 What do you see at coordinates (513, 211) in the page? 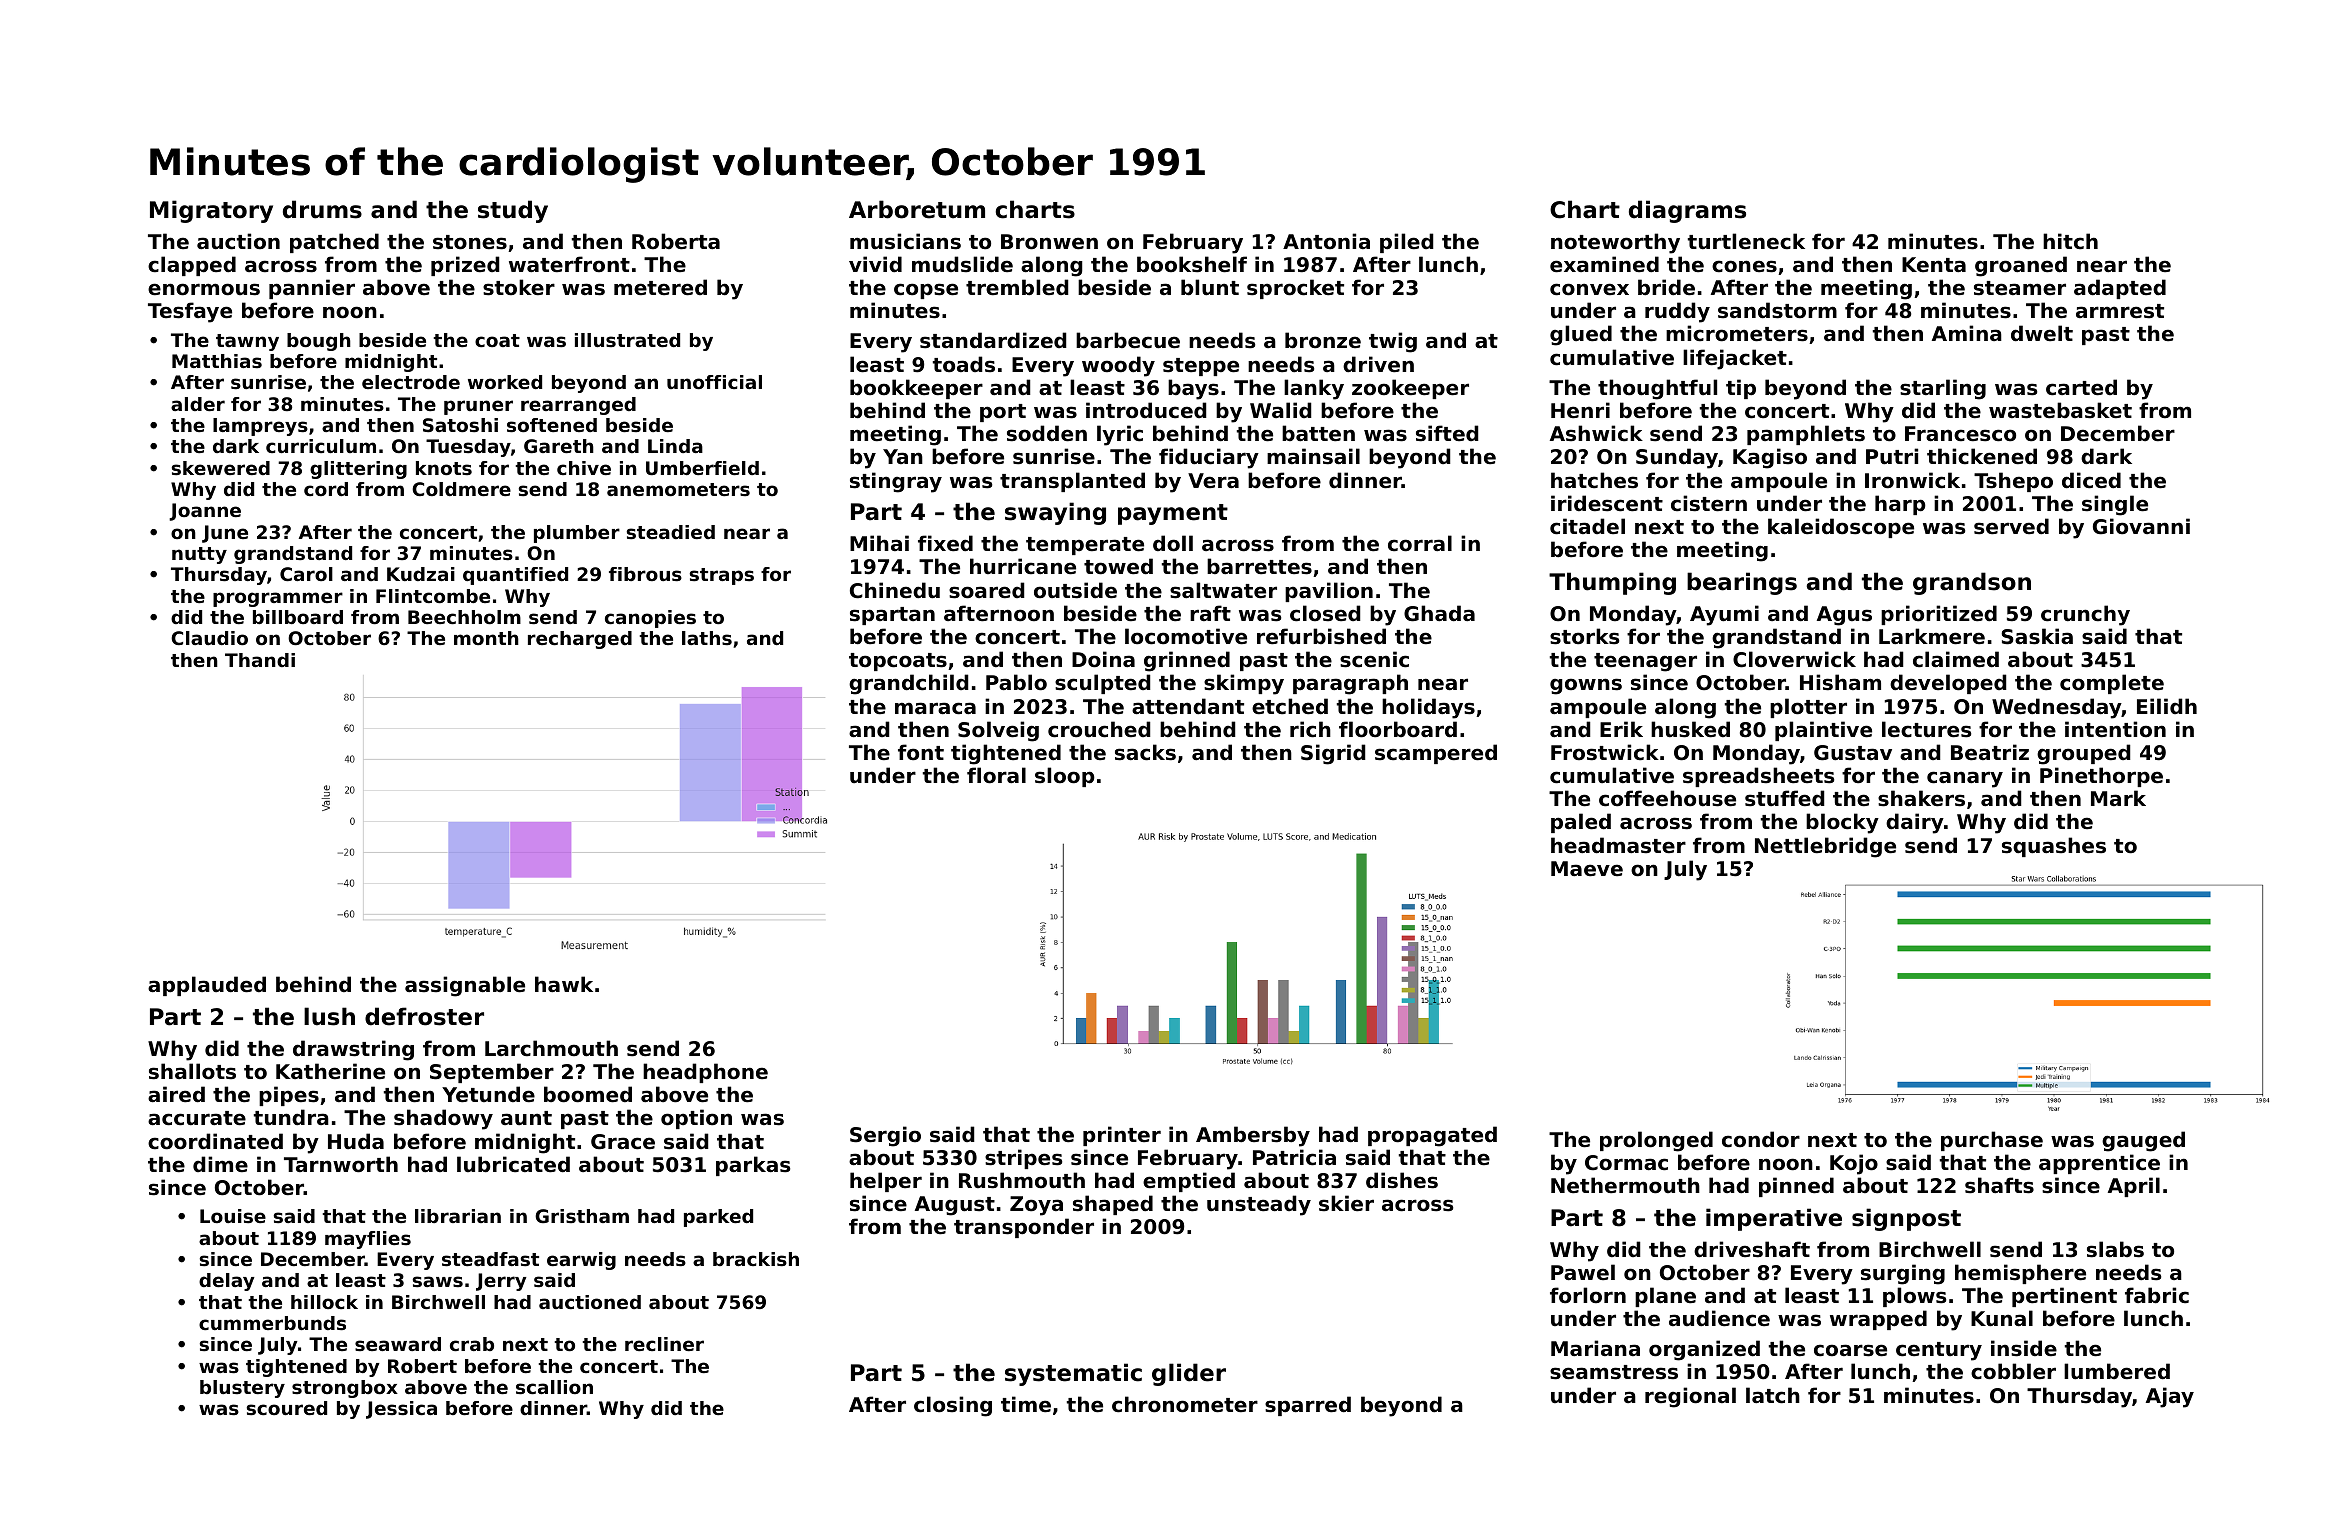
I see `study` at bounding box center [513, 211].
